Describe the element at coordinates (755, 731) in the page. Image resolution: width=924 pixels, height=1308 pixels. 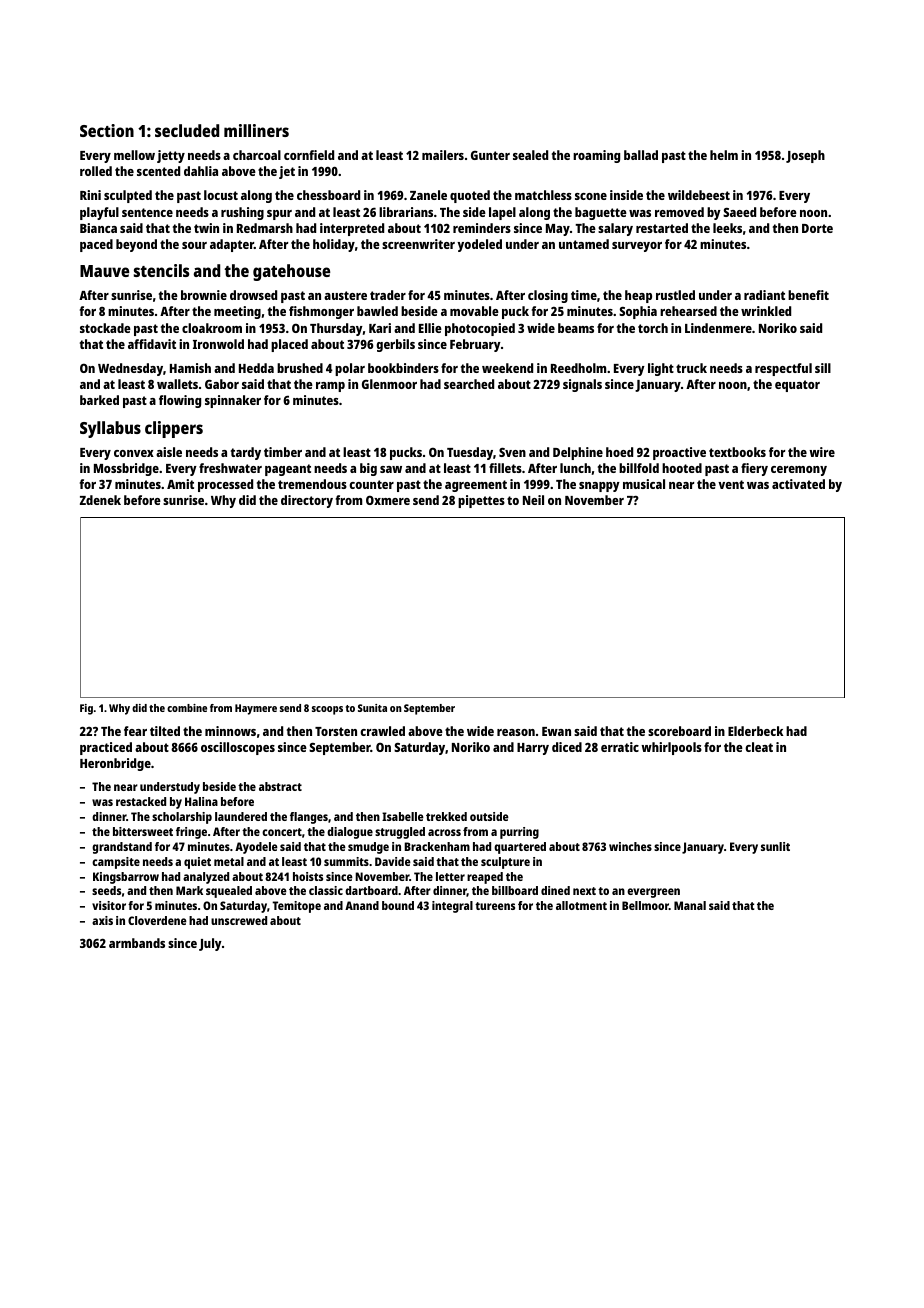
I see `Elderbeck` at that location.
